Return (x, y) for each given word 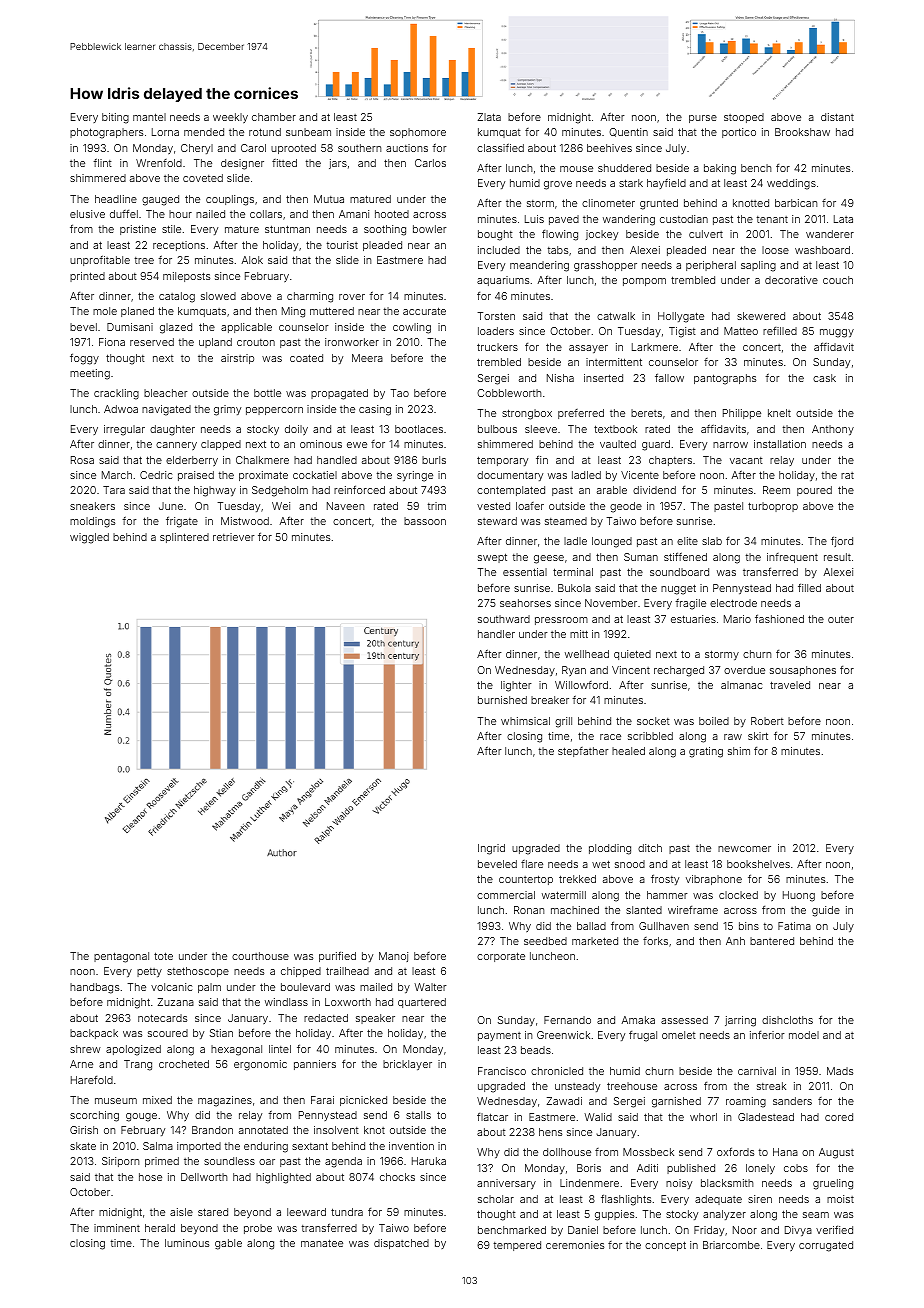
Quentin (628, 132)
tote (163, 956)
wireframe (693, 910)
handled (337, 460)
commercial (506, 895)
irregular (124, 430)
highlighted (283, 1178)
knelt (779, 413)
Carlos (430, 163)
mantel (149, 117)
